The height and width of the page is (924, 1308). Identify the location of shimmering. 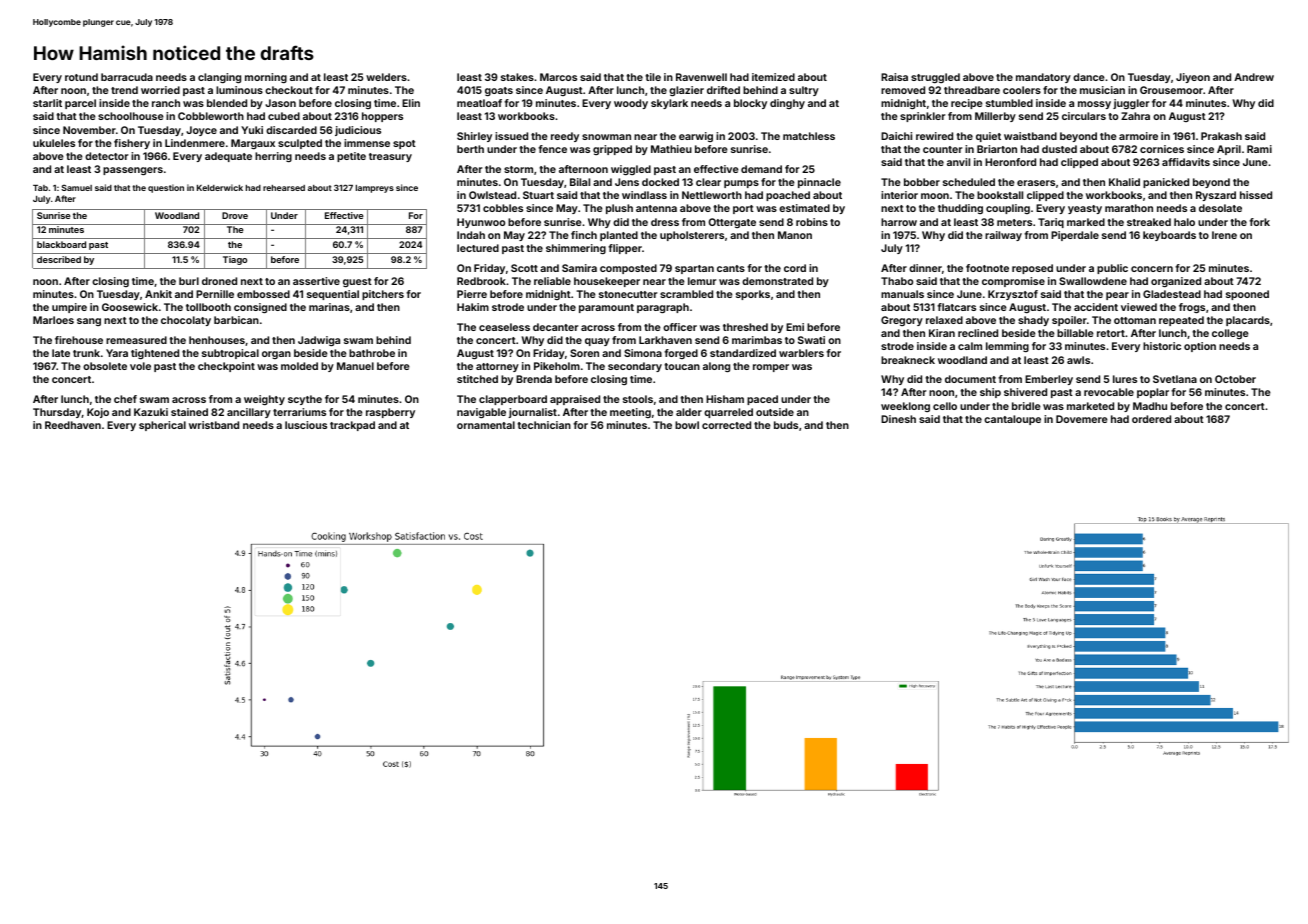
(576, 249).
